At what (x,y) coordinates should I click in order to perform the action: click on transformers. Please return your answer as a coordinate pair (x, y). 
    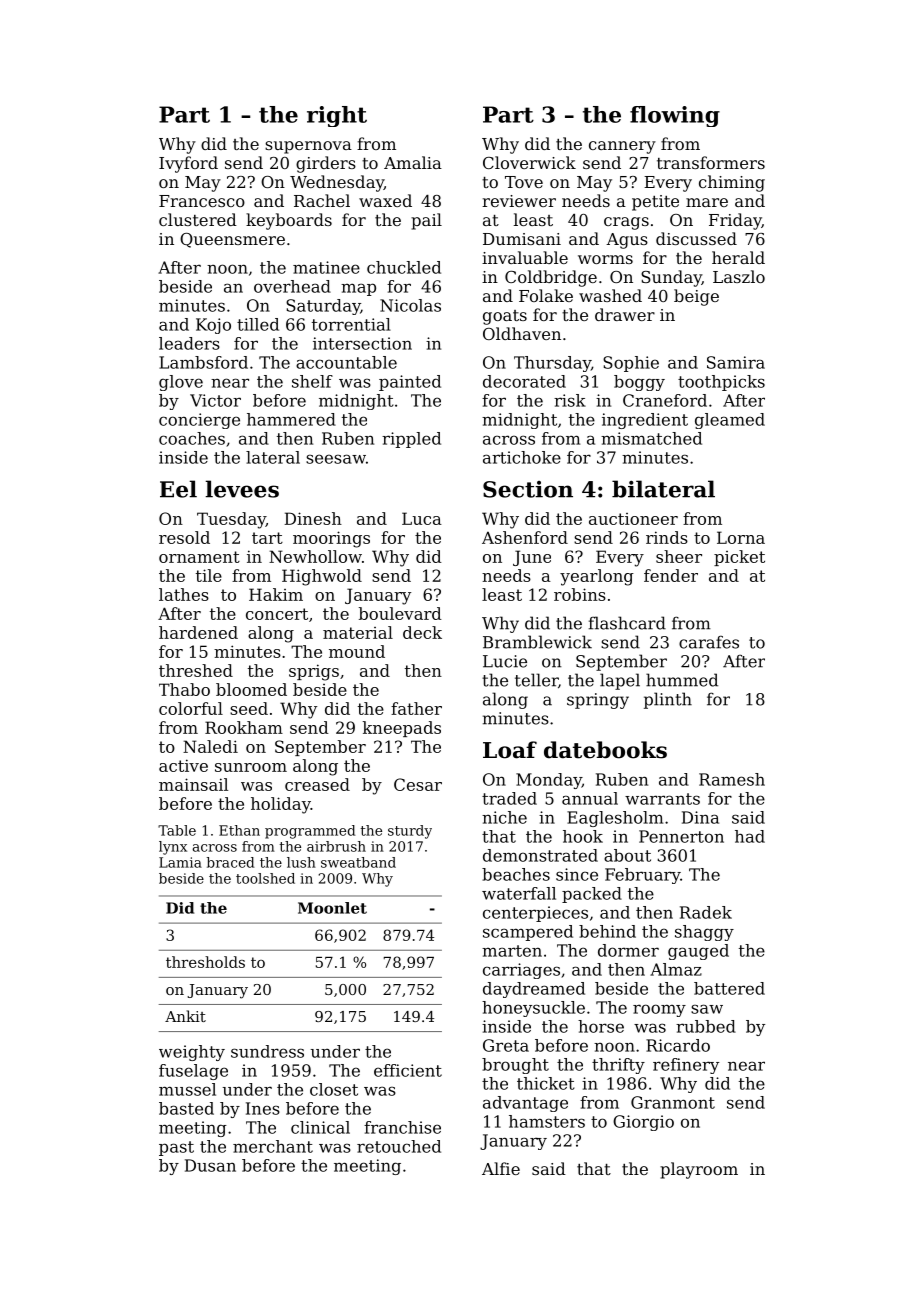
    Looking at the image, I should click on (711, 162).
